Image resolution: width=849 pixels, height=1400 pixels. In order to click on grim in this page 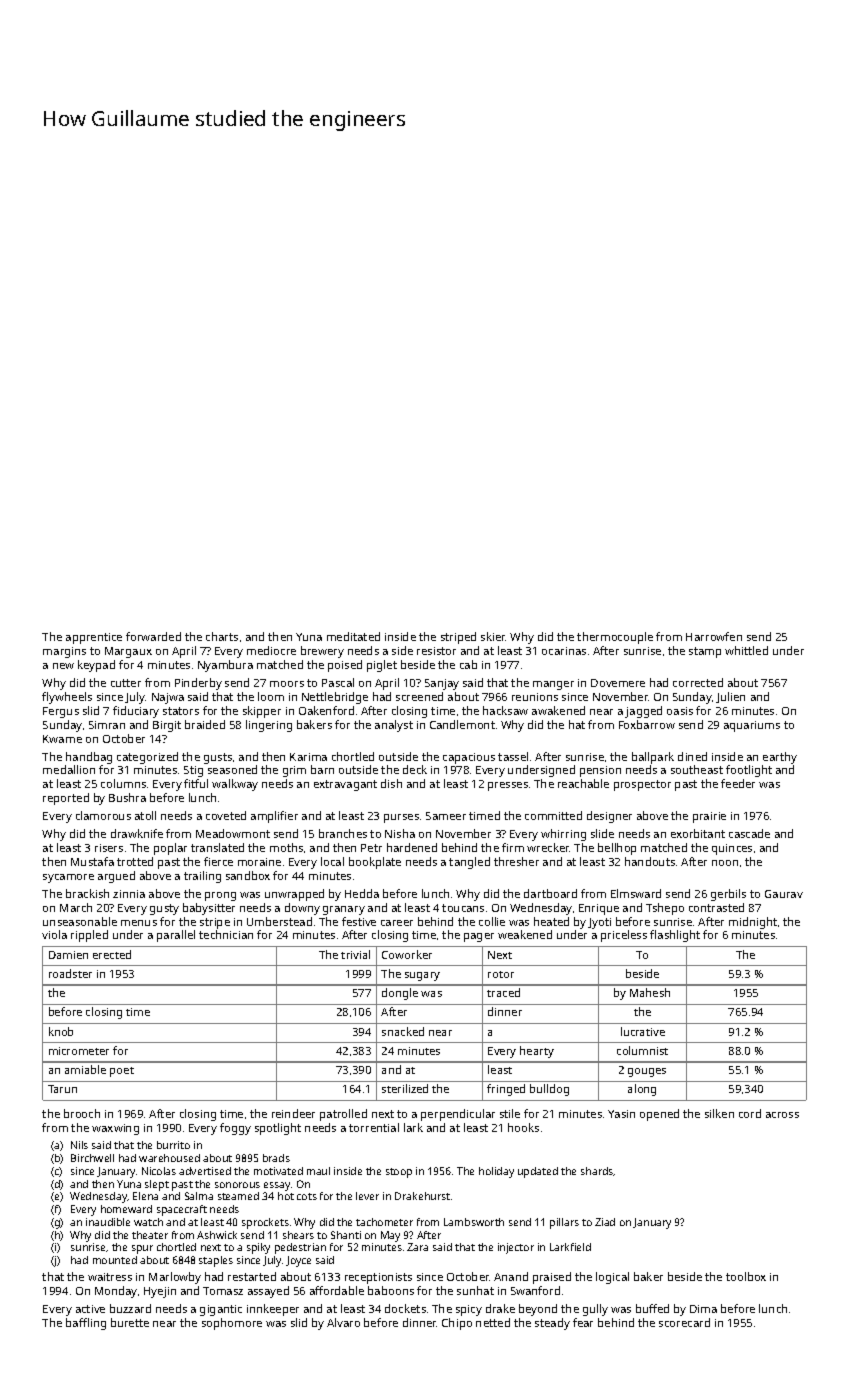, I will do `click(294, 771)`.
